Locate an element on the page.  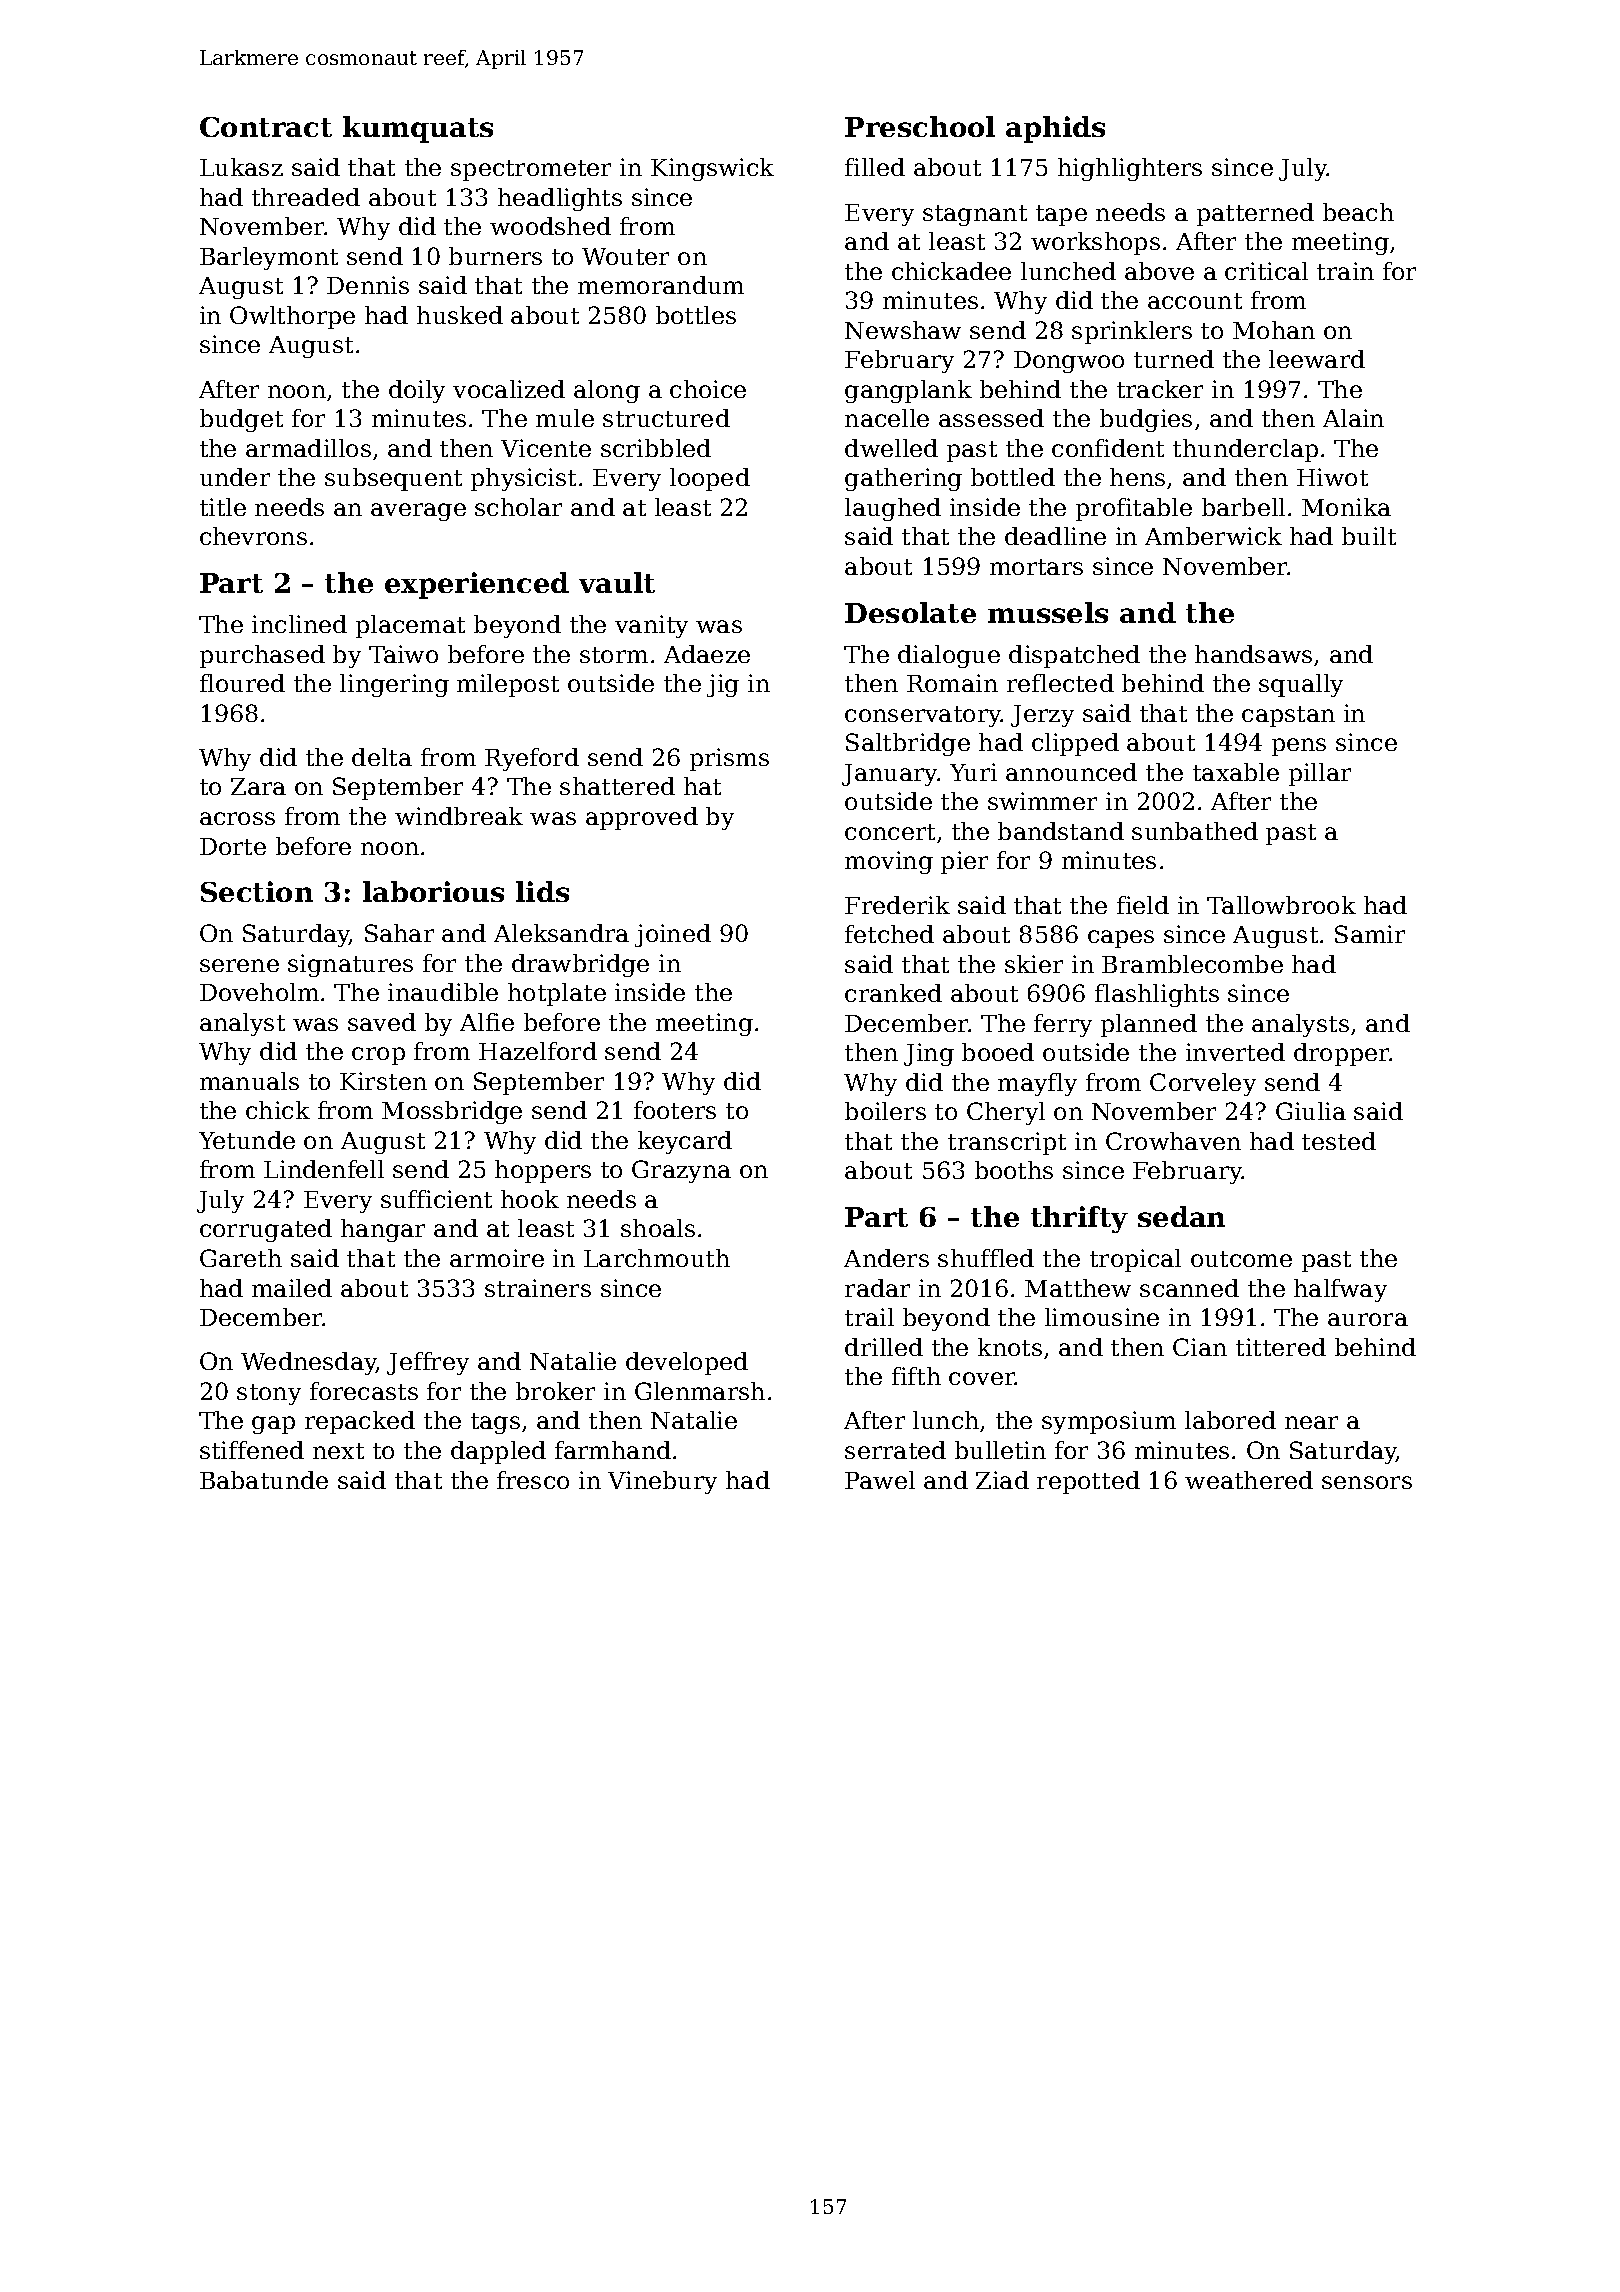
doily is located at coordinates (417, 391).
